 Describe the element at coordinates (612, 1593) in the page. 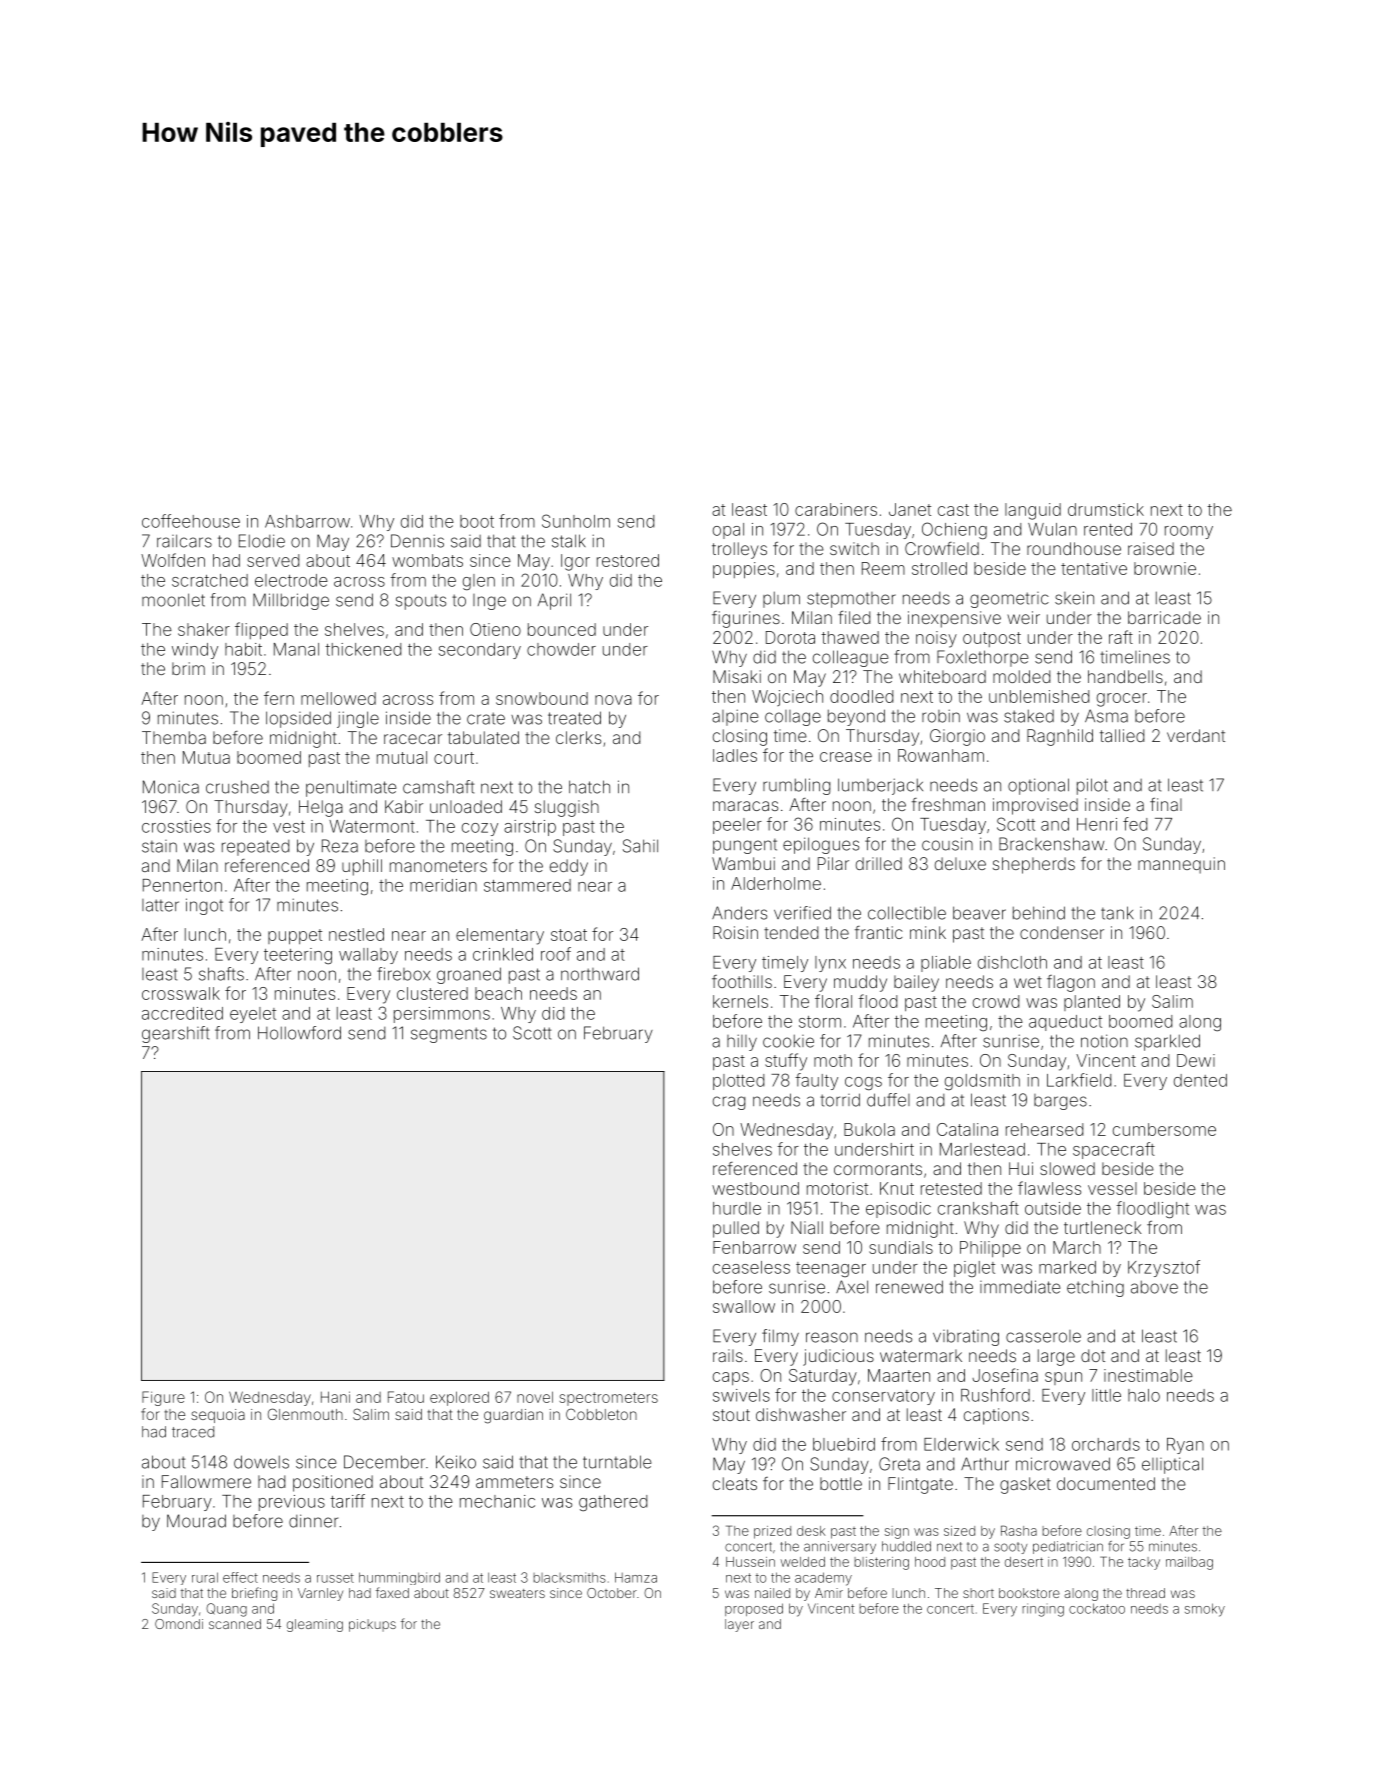

I see `October` at that location.
